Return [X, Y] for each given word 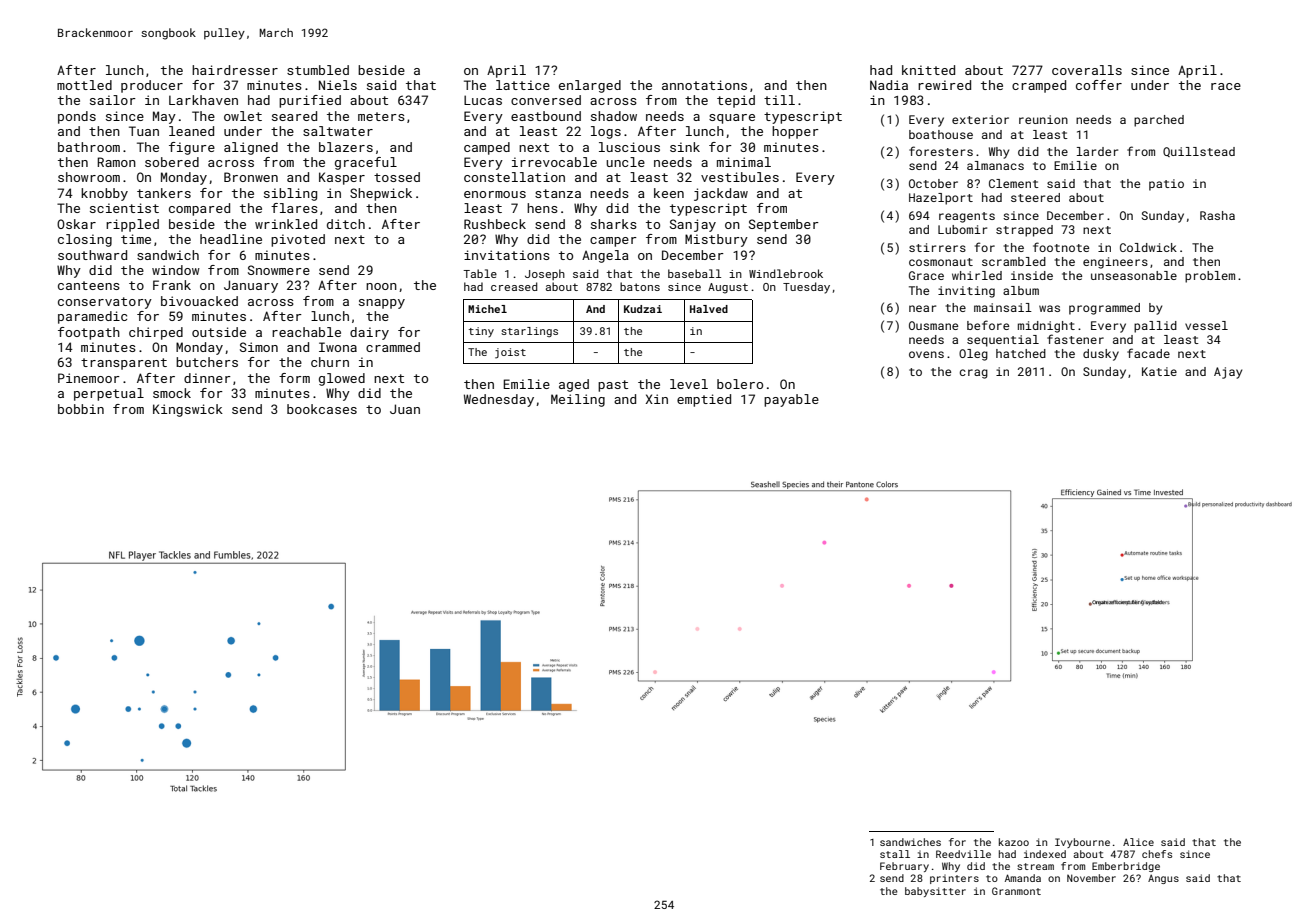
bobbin [81, 409]
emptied [704, 400]
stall [895, 854]
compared [199, 209]
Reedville [963, 854]
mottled [84, 85]
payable [791, 400]
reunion [1043, 119]
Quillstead [1199, 152]
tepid [736, 101]
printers [954, 879]
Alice [1138, 842]
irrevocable [554, 162]
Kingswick [188, 410]
